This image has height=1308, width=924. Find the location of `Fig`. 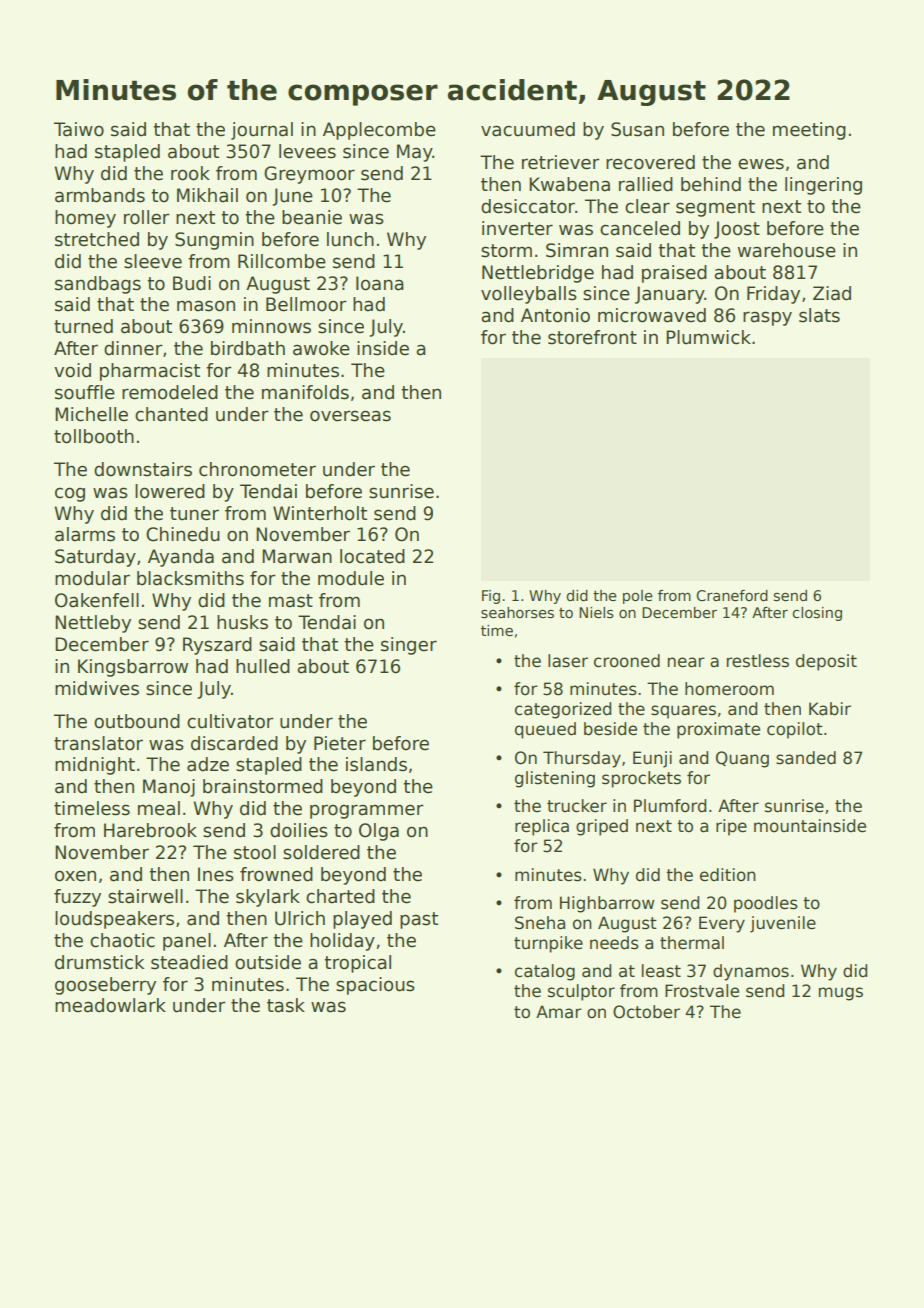

Fig is located at coordinates (491, 597).
